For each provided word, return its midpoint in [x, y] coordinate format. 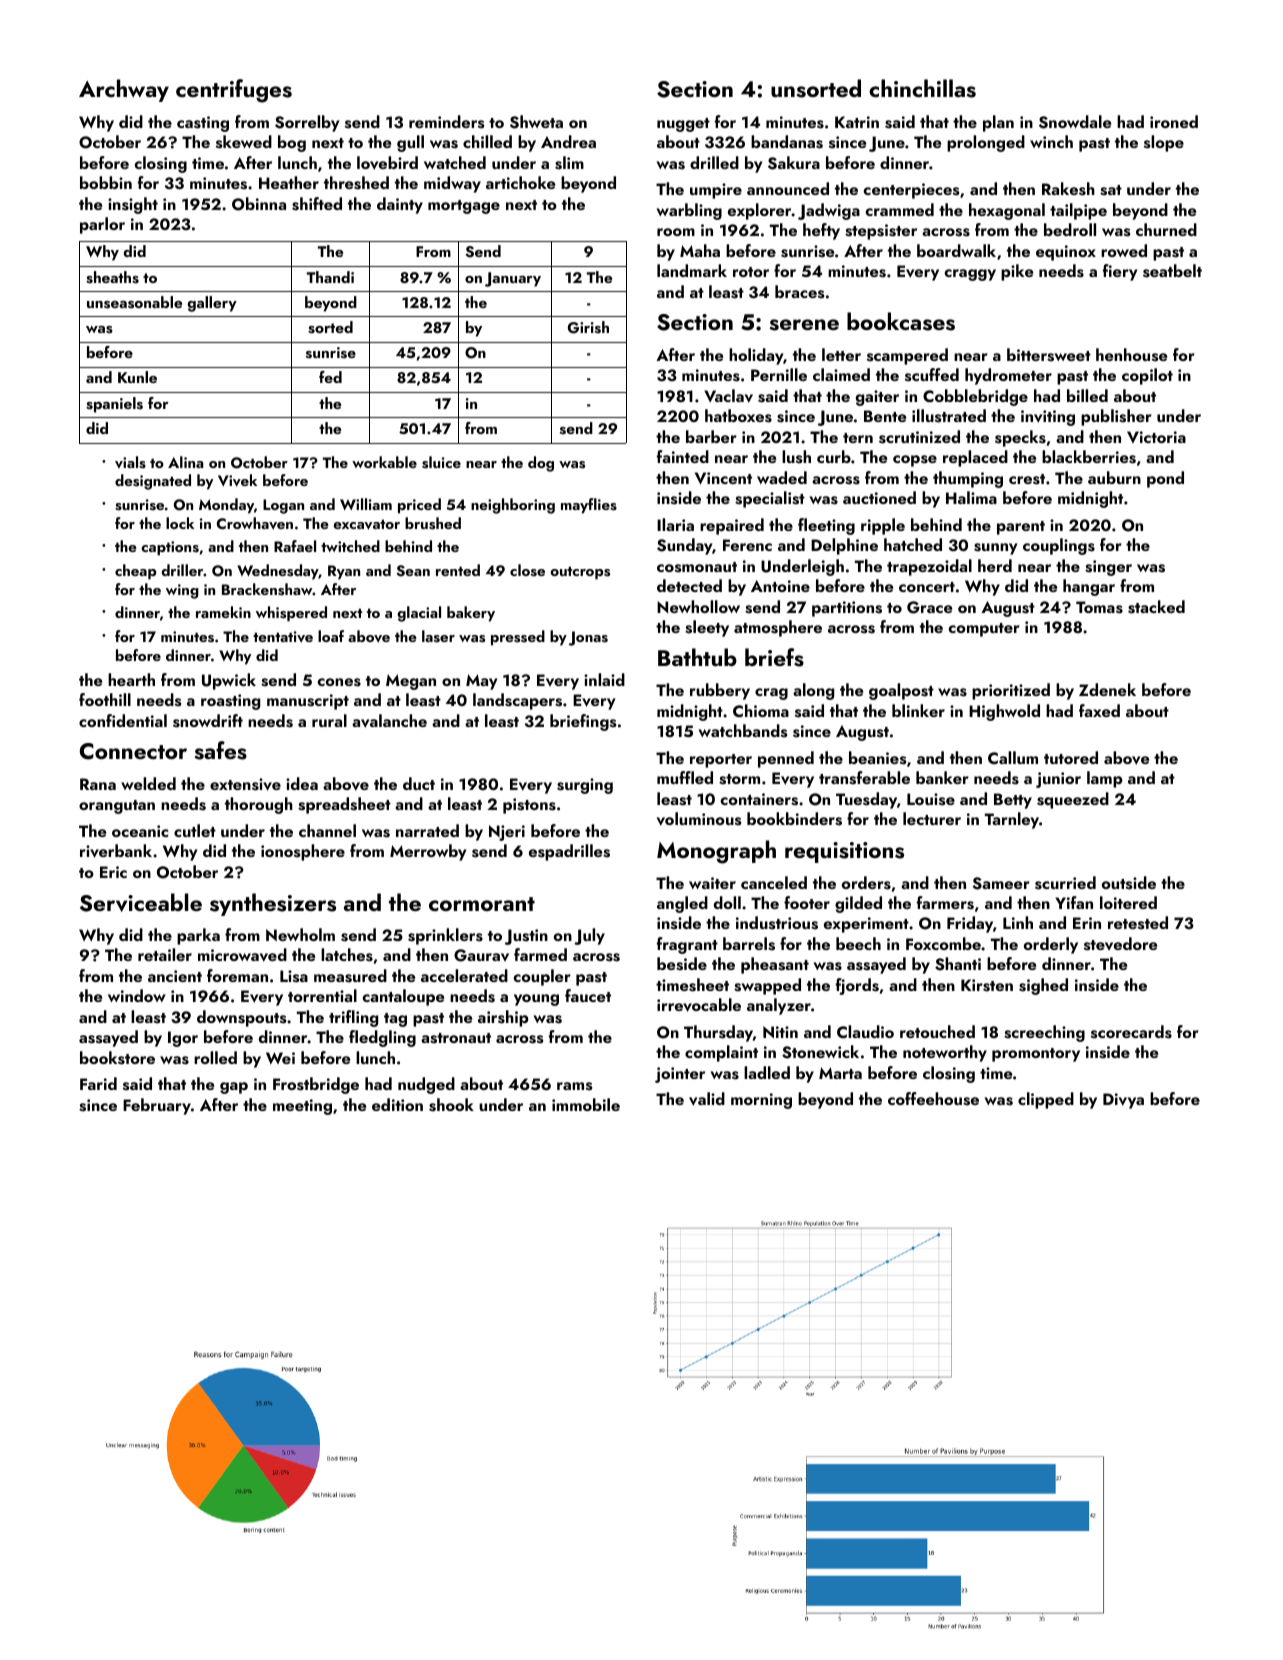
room [676, 232]
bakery [471, 614]
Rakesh [1068, 189]
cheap [135, 572]
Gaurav [481, 955]
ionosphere [303, 852]
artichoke [520, 182]
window [137, 995]
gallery [212, 304]
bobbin [106, 182]
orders [866, 883]
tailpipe [1078, 211]
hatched [913, 544]
